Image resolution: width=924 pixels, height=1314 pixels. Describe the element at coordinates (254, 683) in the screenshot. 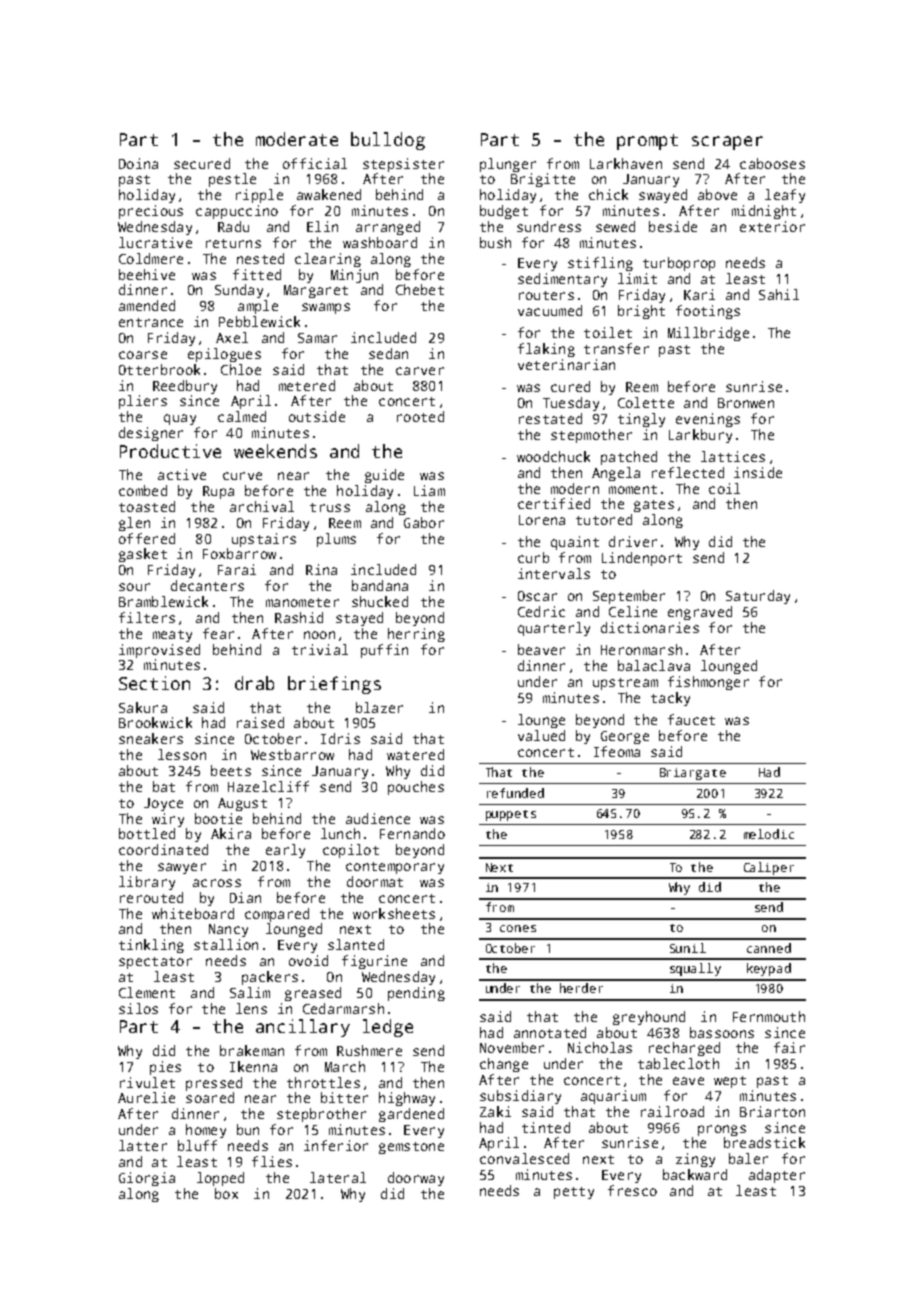

I see `drab` at that location.
